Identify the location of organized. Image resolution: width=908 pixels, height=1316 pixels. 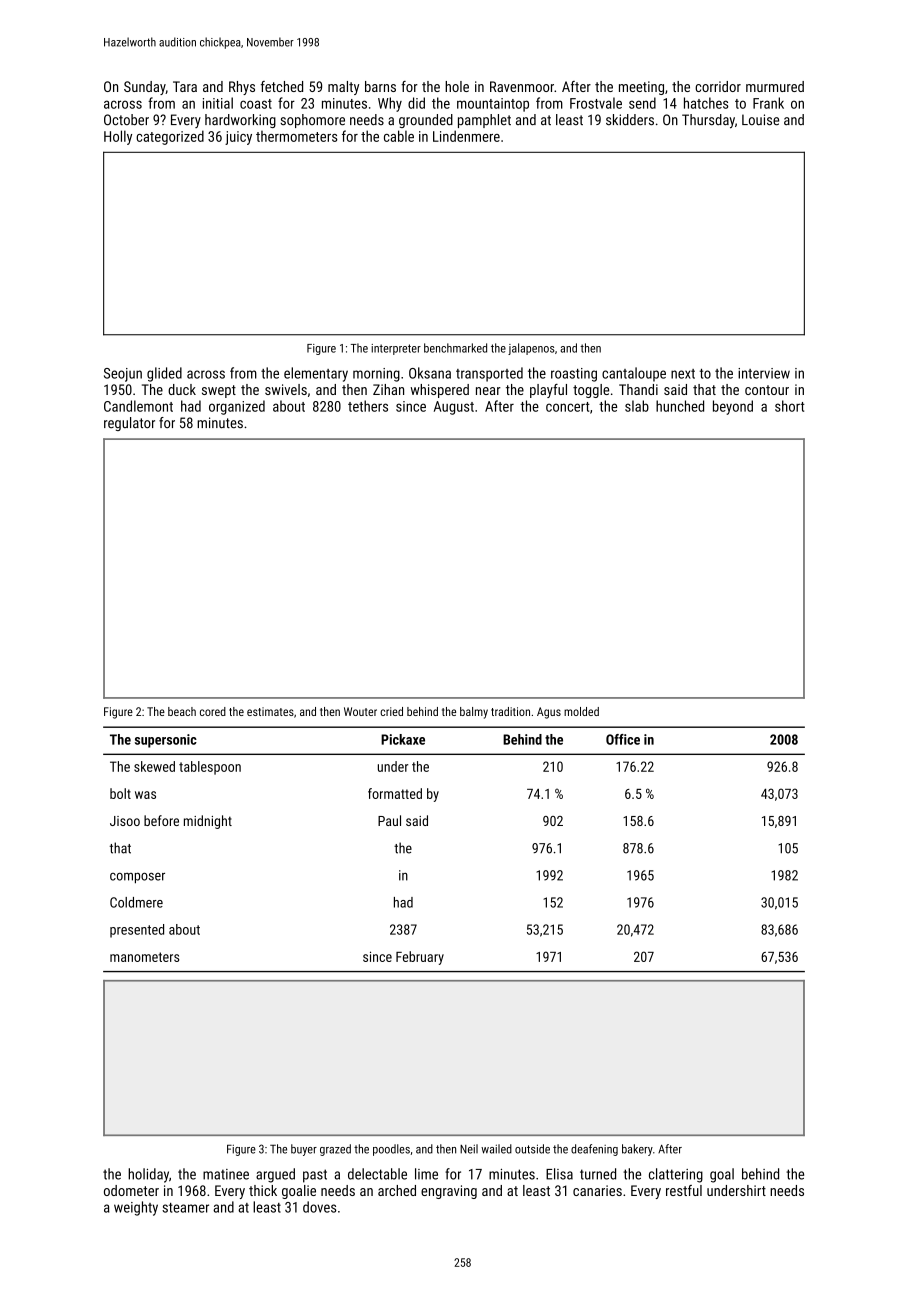
(237, 407).
